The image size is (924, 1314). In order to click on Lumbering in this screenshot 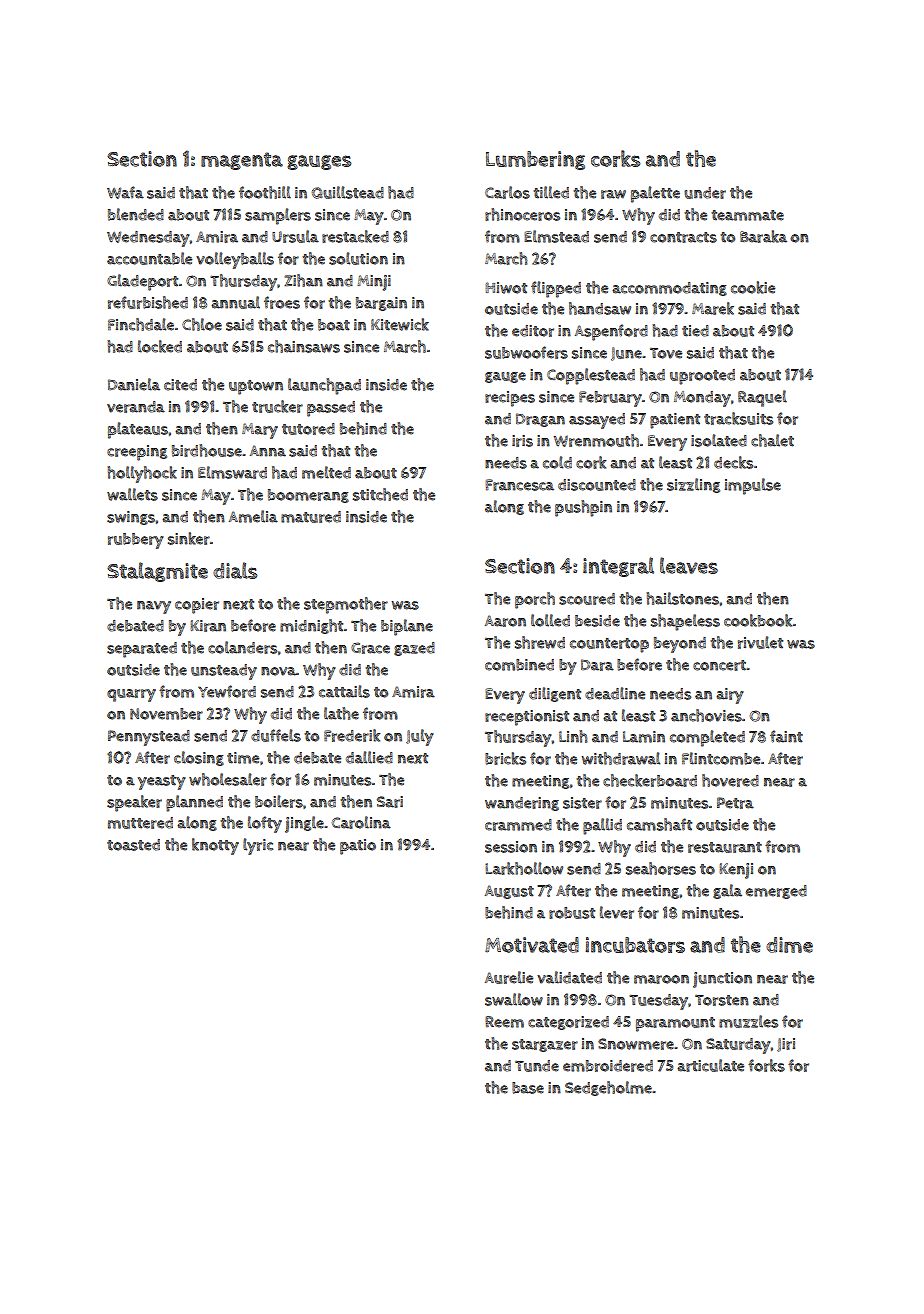, I will do `click(535, 160)`.
